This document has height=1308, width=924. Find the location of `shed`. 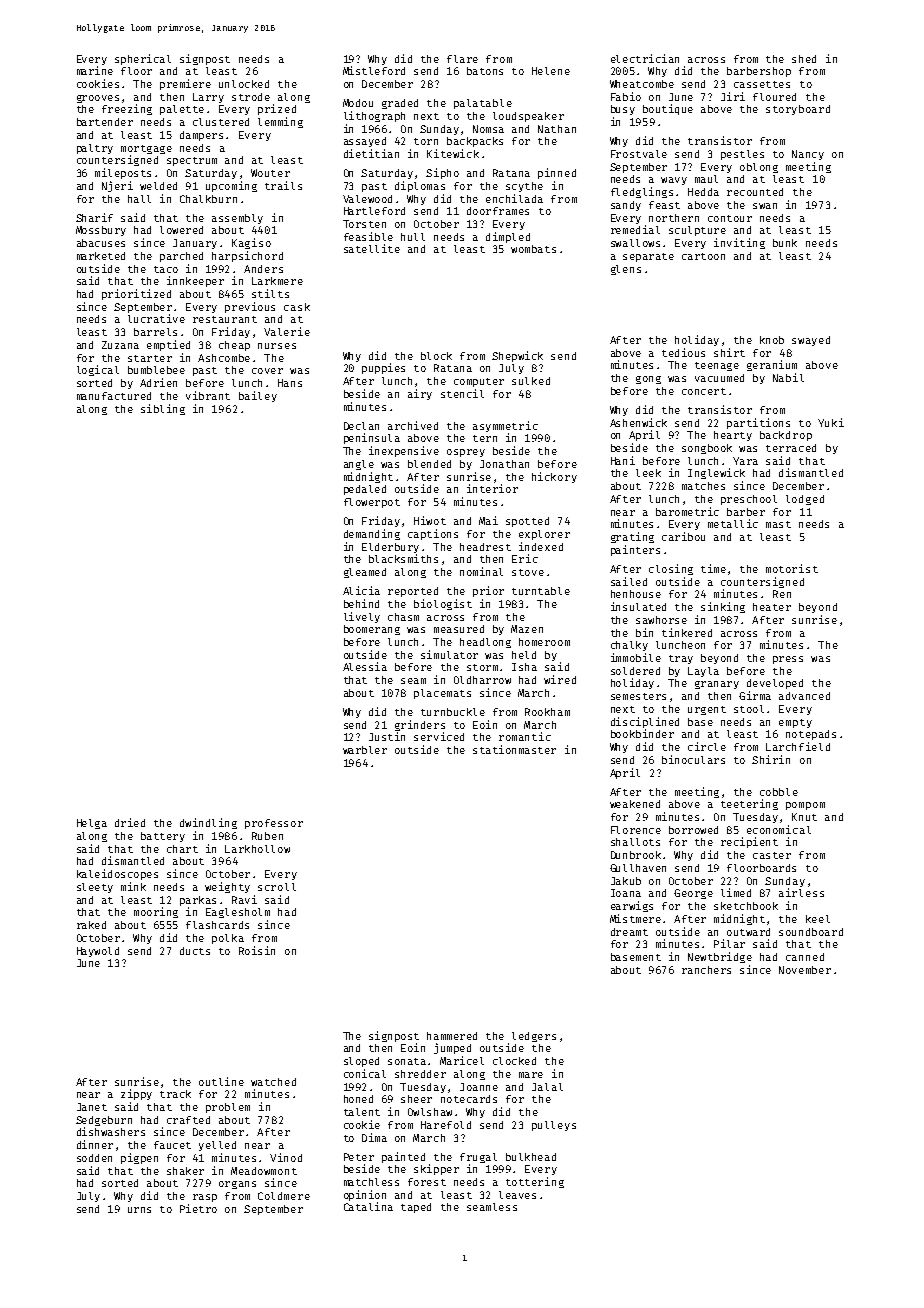

shed is located at coordinates (804, 59).
